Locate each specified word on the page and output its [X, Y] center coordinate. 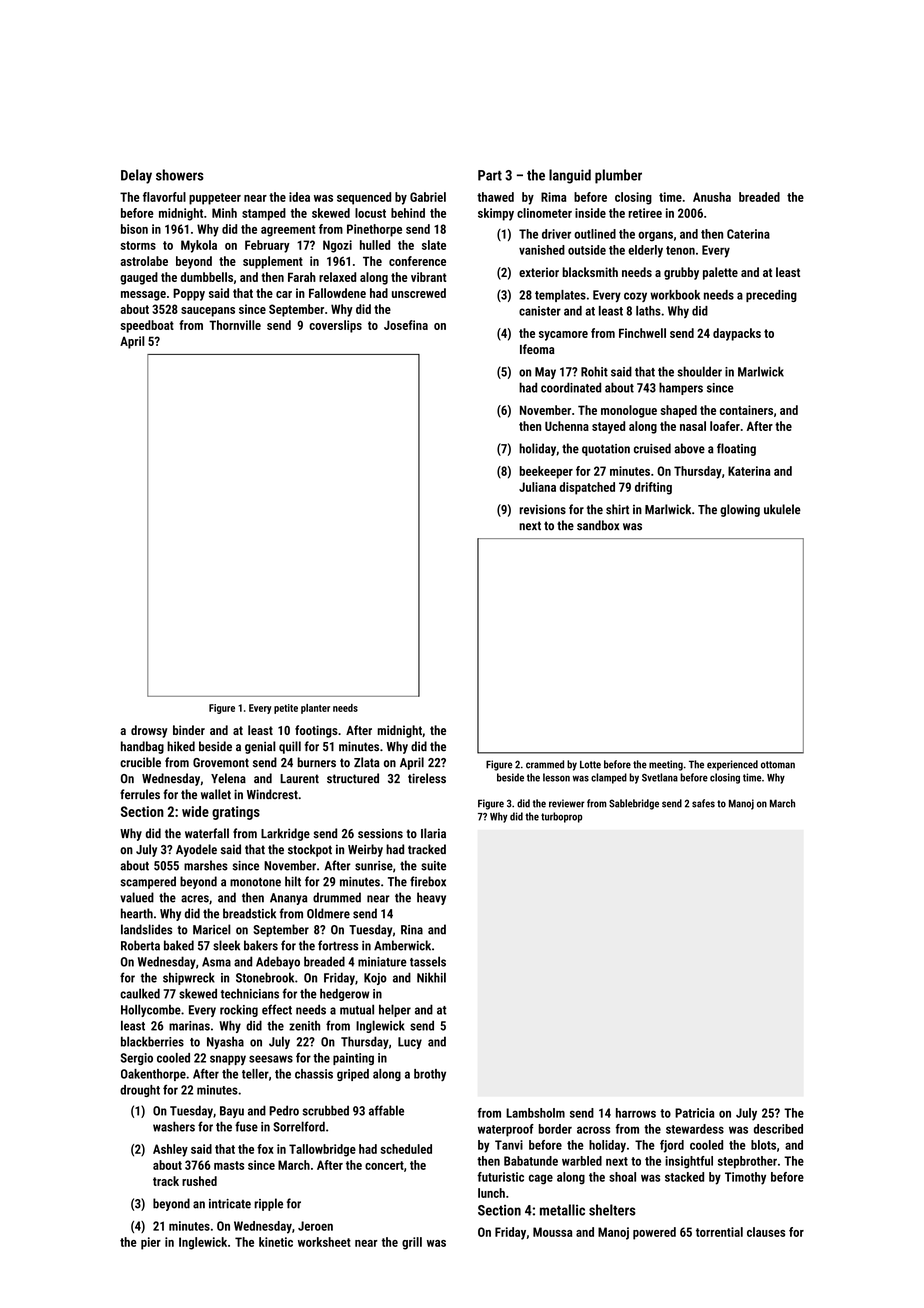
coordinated [571, 387]
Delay [136, 176]
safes [703, 803]
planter [315, 709]
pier [151, 1243]
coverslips [335, 326]
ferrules [140, 794]
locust [370, 213]
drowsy [149, 731]
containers [746, 410]
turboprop [562, 817]
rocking [239, 1010]
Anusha [712, 197]
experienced [732, 765]
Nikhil [431, 977]
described [778, 1129]
